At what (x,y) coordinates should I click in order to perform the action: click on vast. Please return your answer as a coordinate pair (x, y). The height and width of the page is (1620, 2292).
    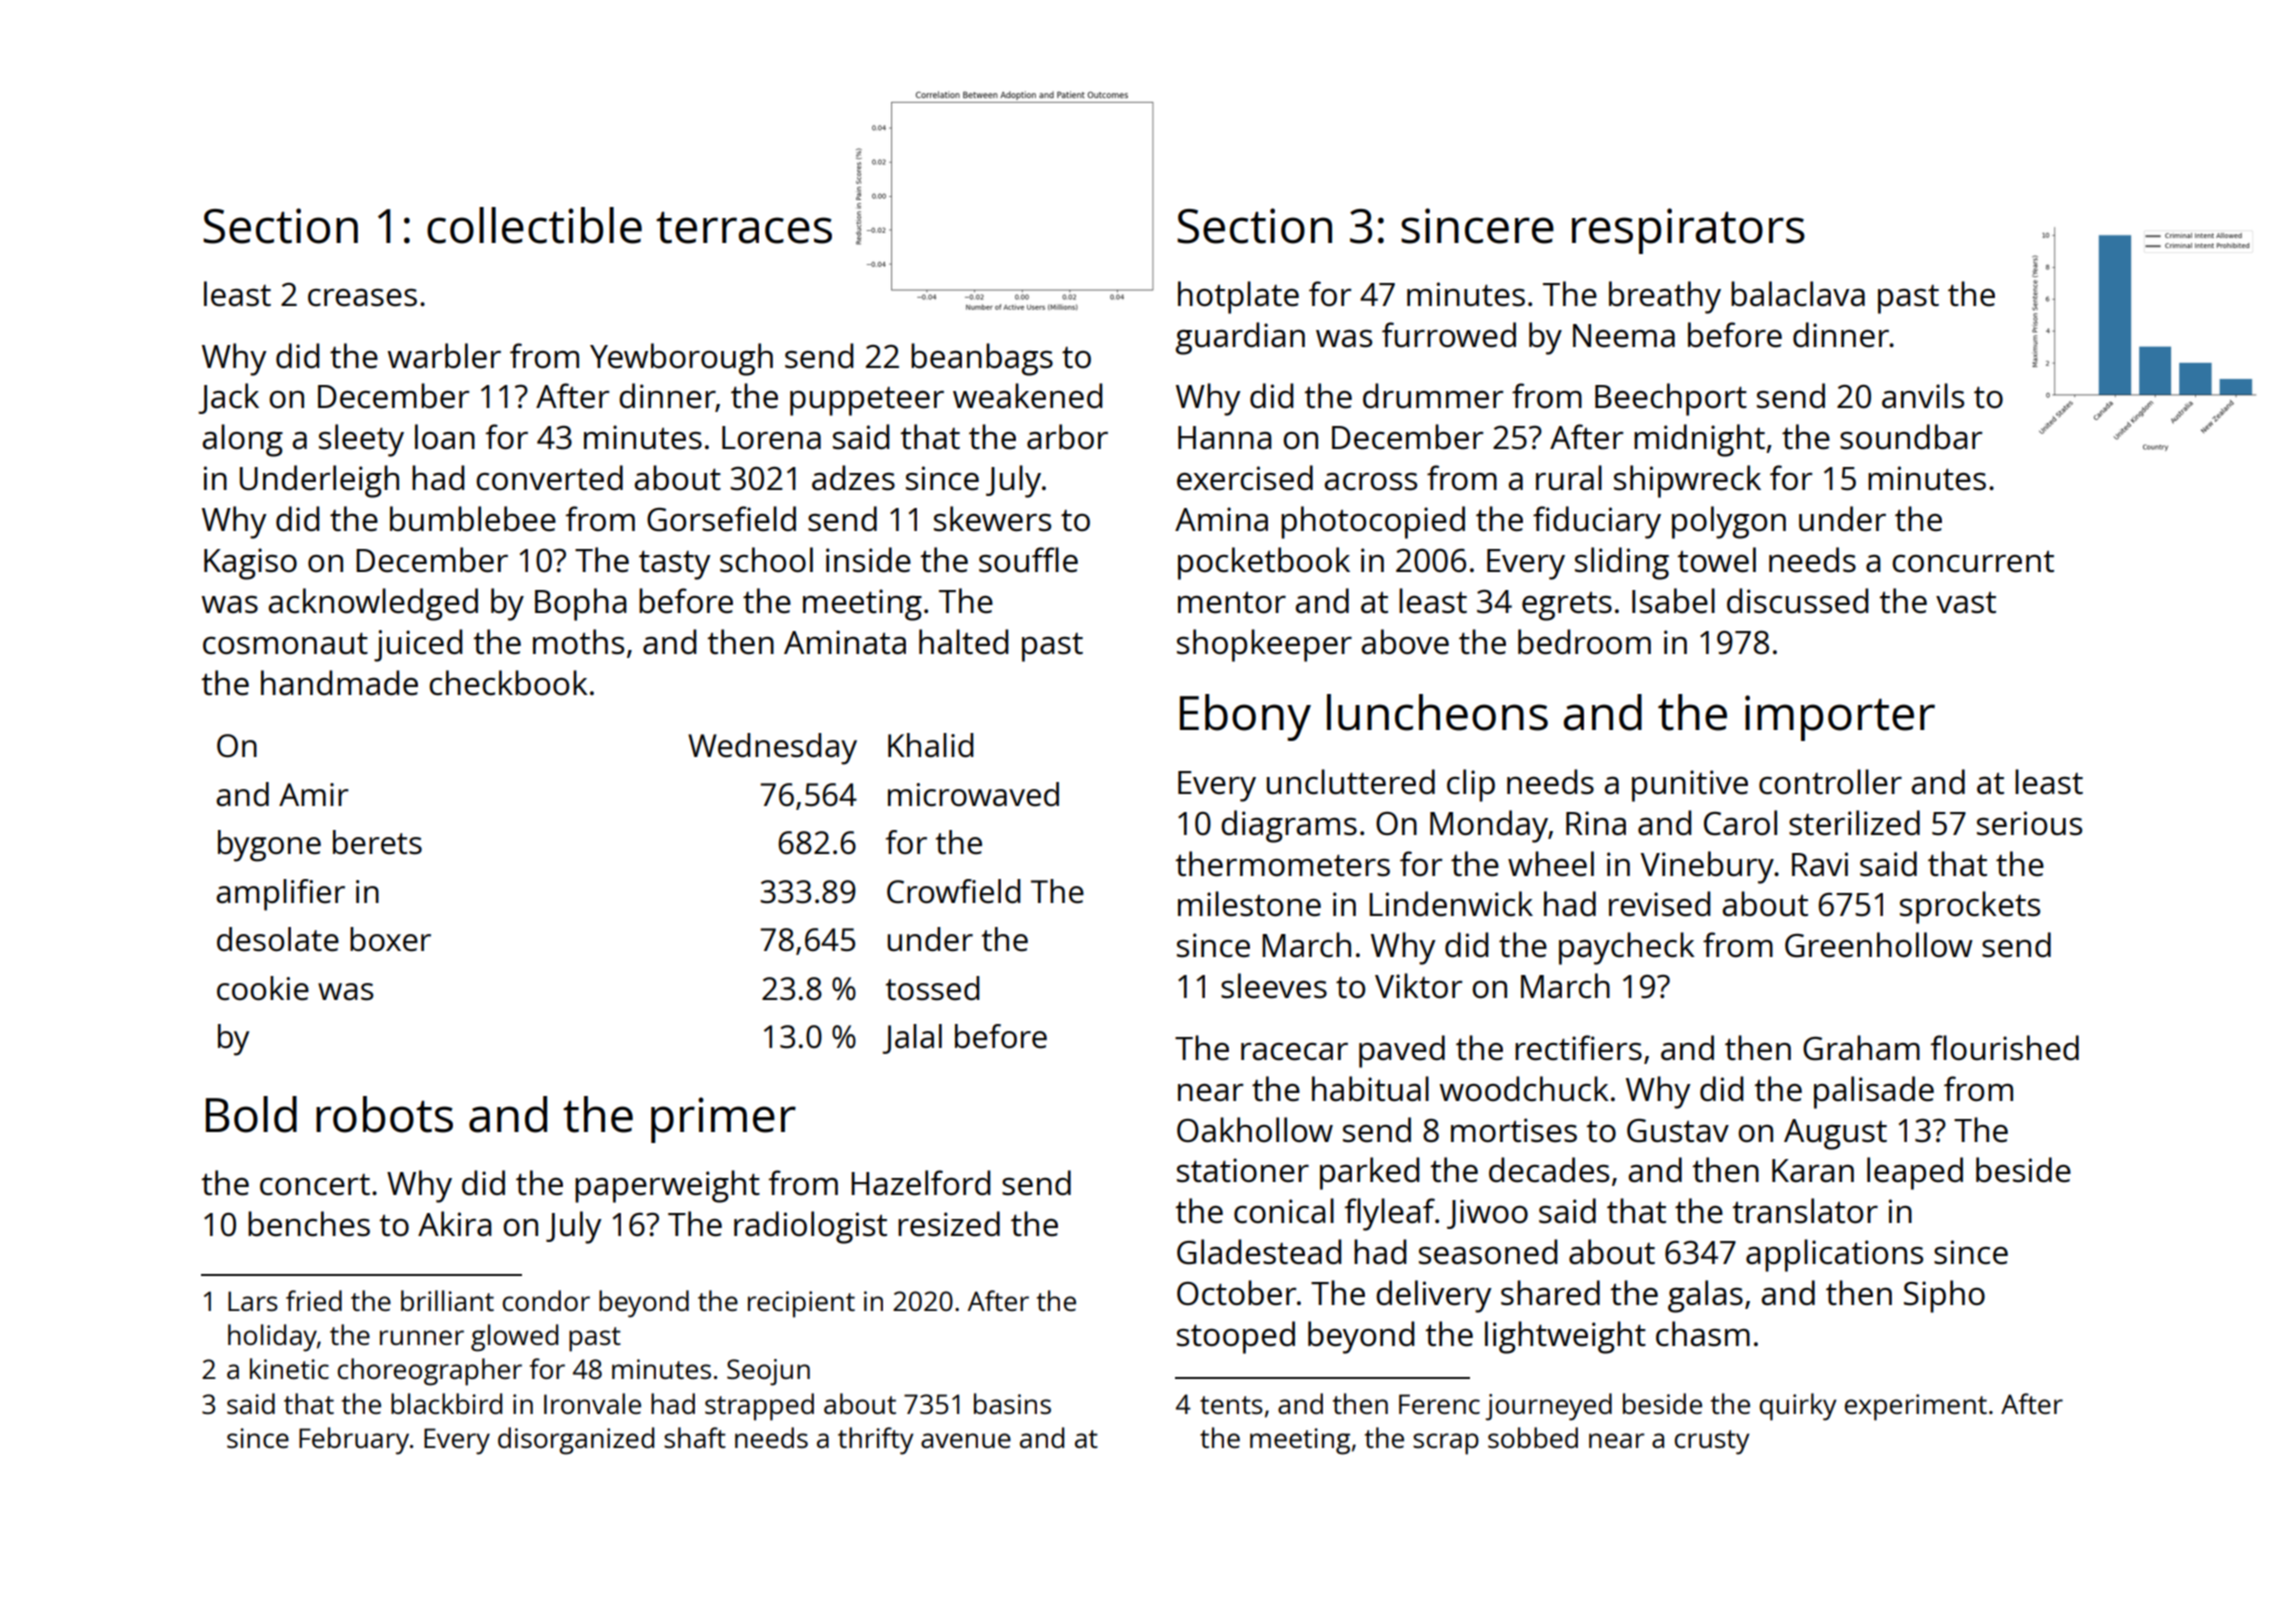
    Looking at the image, I should click on (1966, 603).
